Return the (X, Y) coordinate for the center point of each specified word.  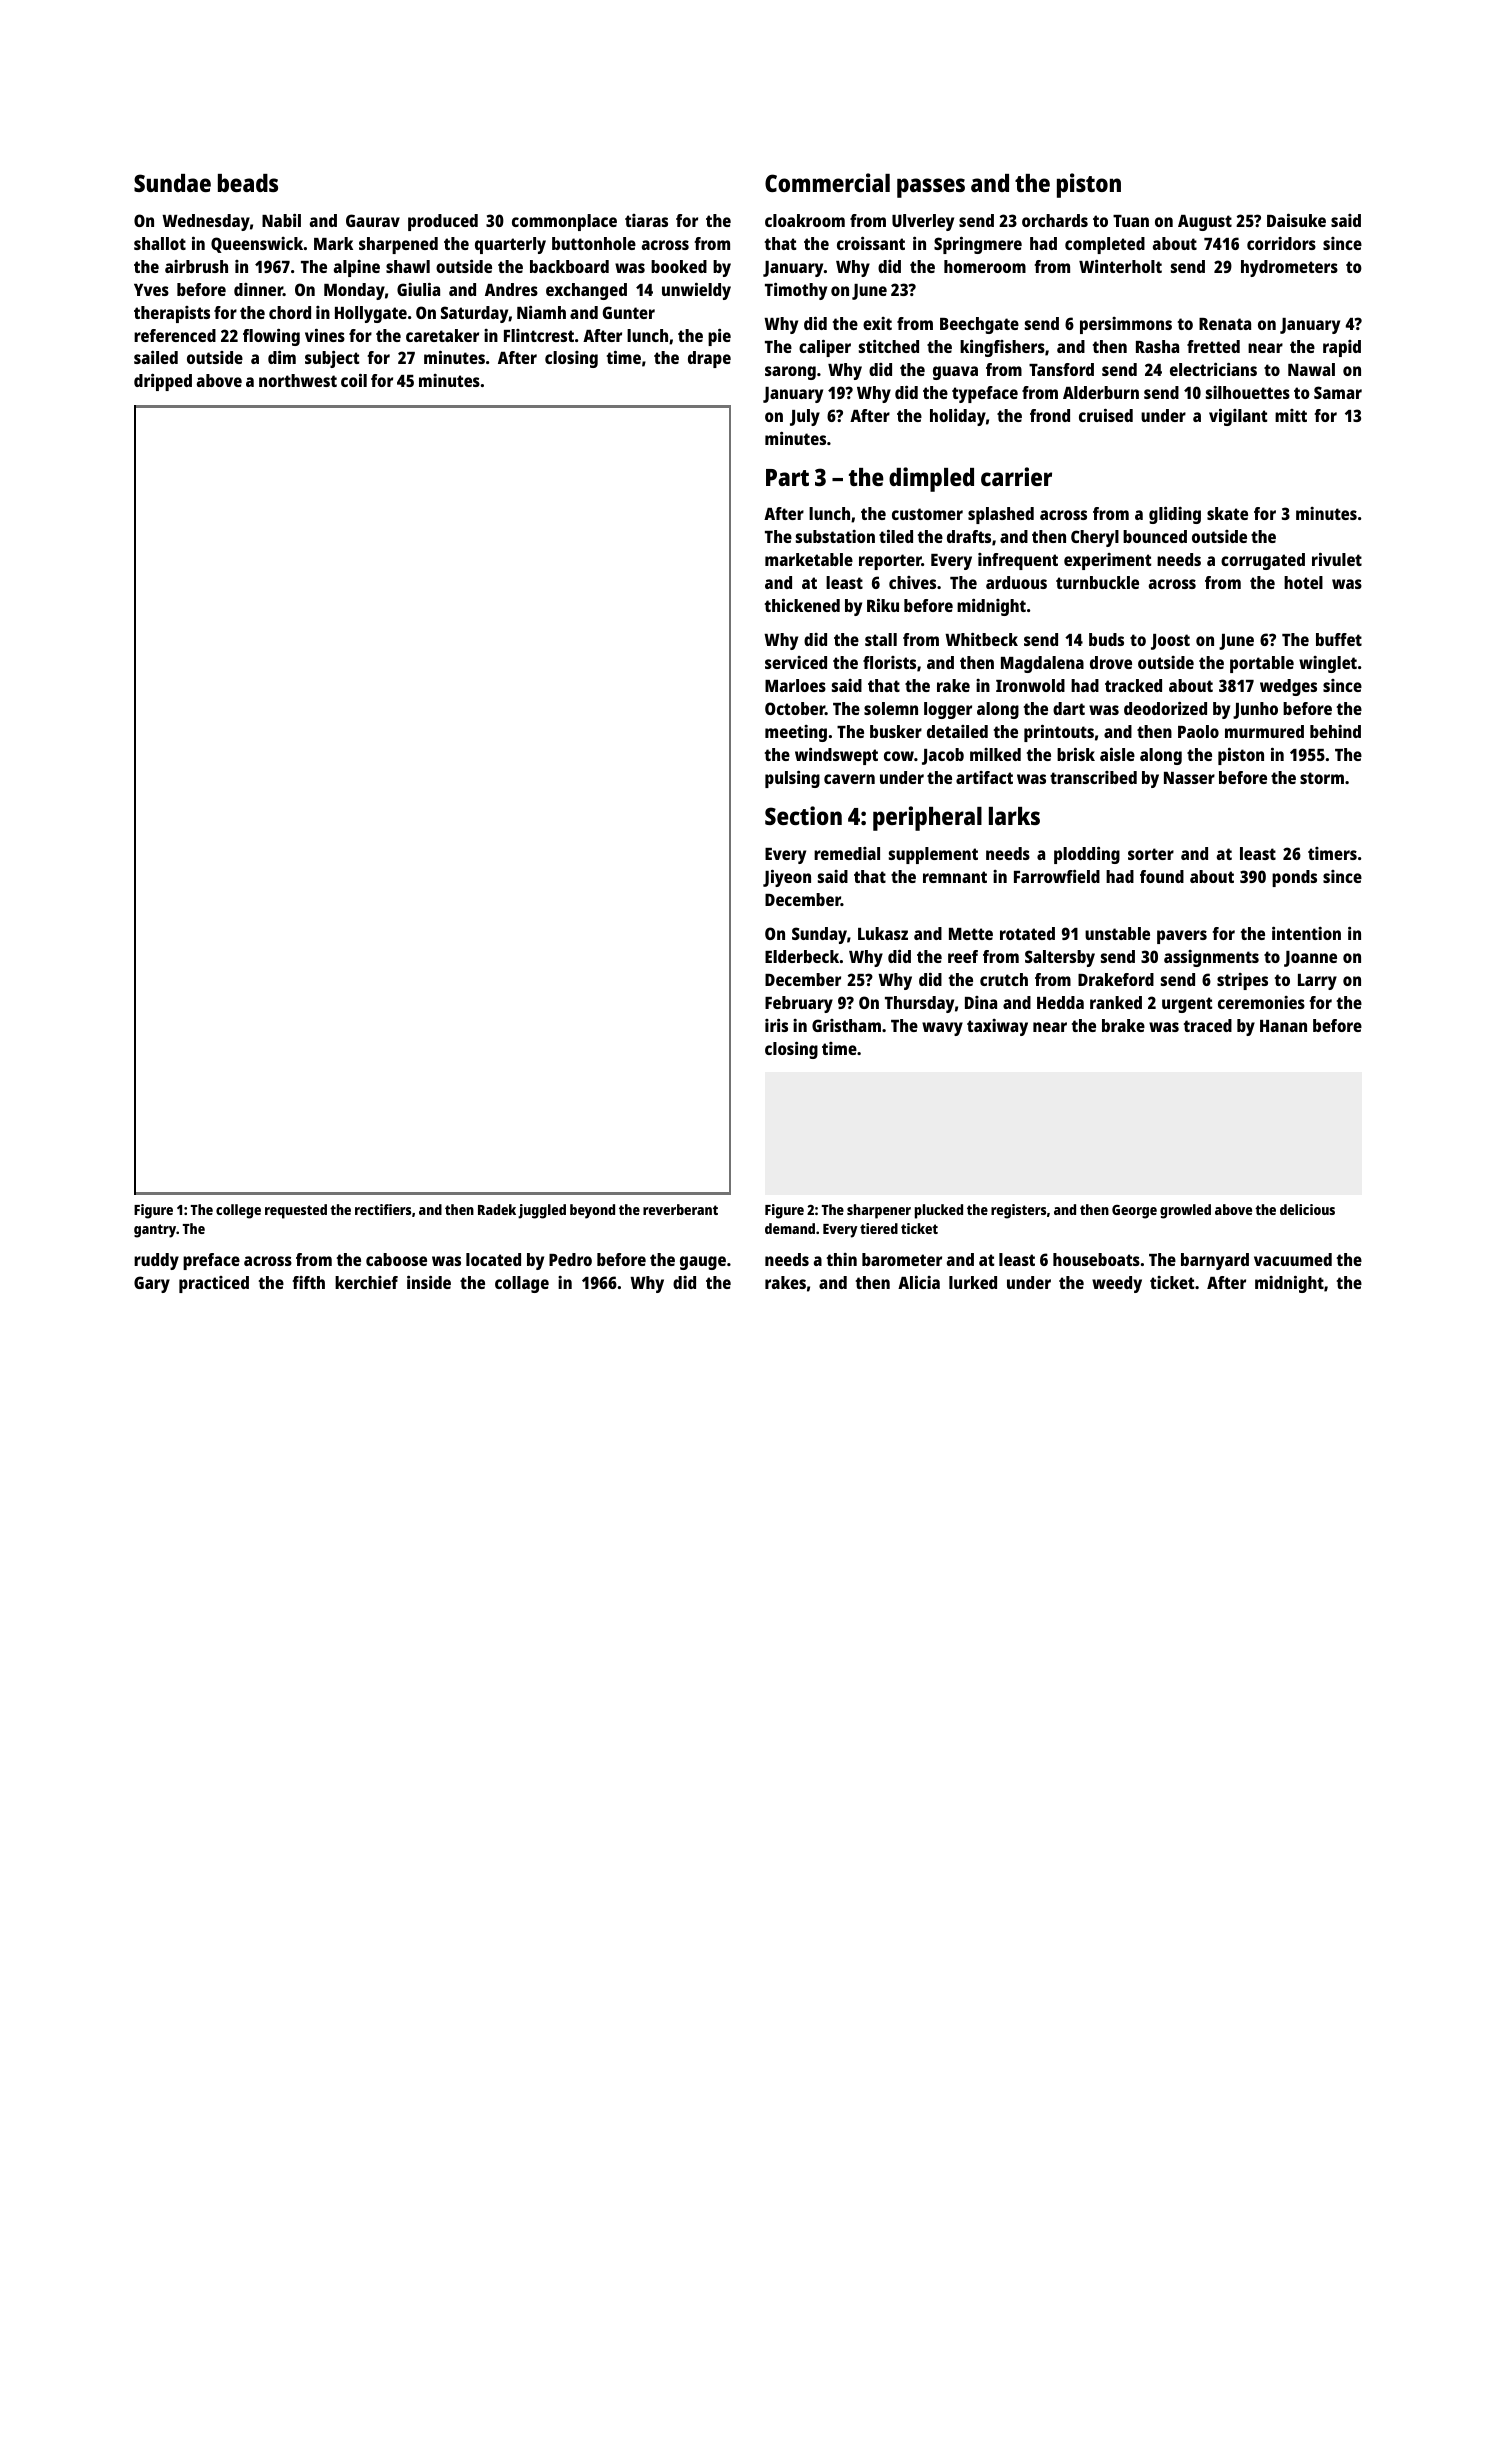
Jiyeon (787, 878)
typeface (985, 394)
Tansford (1061, 369)
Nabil (281, 220)
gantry (155, 1231)
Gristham (846, 1025)
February (799, 1004)
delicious (1307, 1209)
